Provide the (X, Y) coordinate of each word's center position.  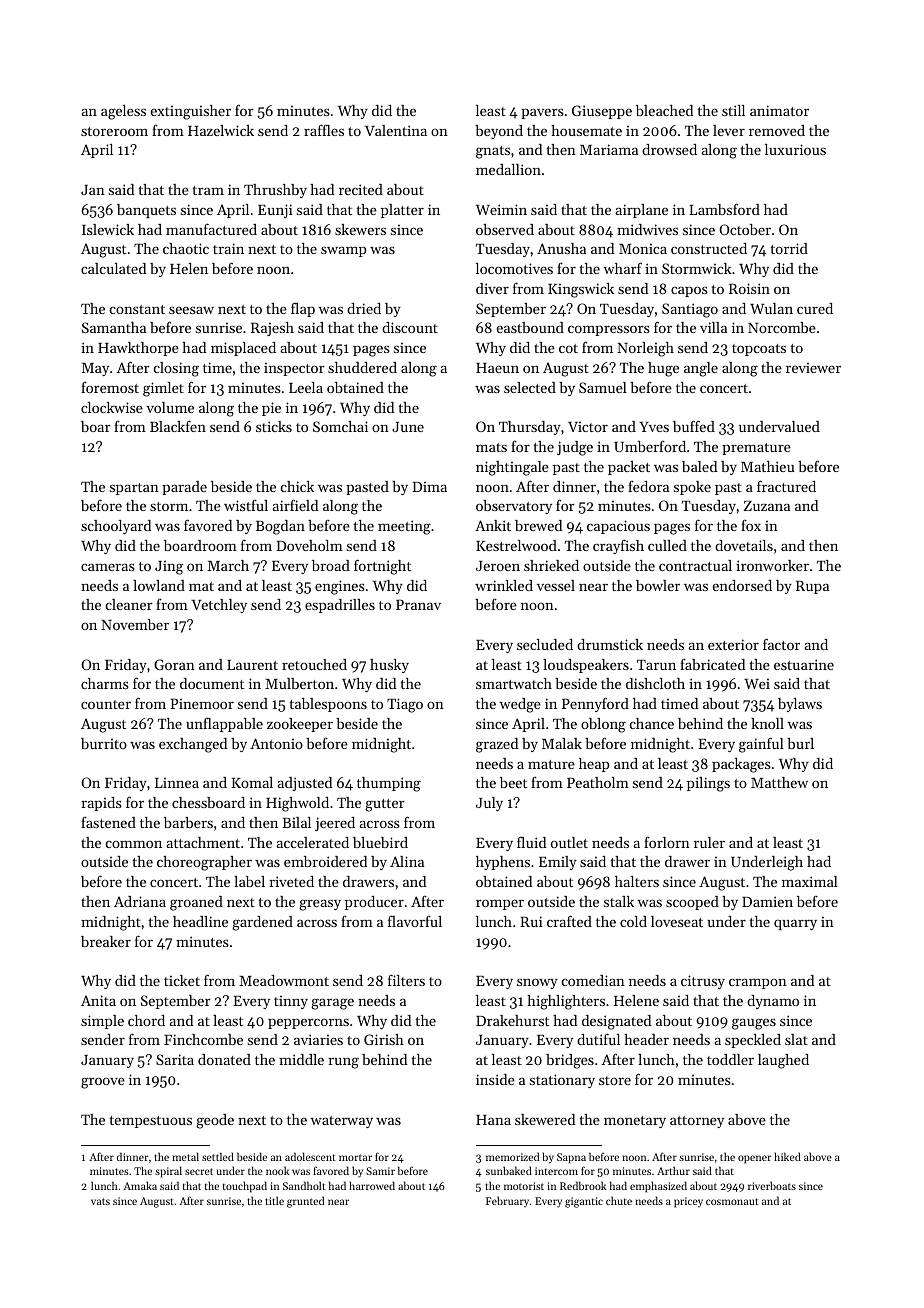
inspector (294, 369)
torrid (789, 248)
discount (410, 327)
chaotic (186, 248)
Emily (558, 863)
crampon (758, 983)
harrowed (372, 1185)
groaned (196, 903)
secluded (545, 644)
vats (100, 1201)
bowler (658, 585)
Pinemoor (202, 703)
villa (713, 327)
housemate (586, 130)
